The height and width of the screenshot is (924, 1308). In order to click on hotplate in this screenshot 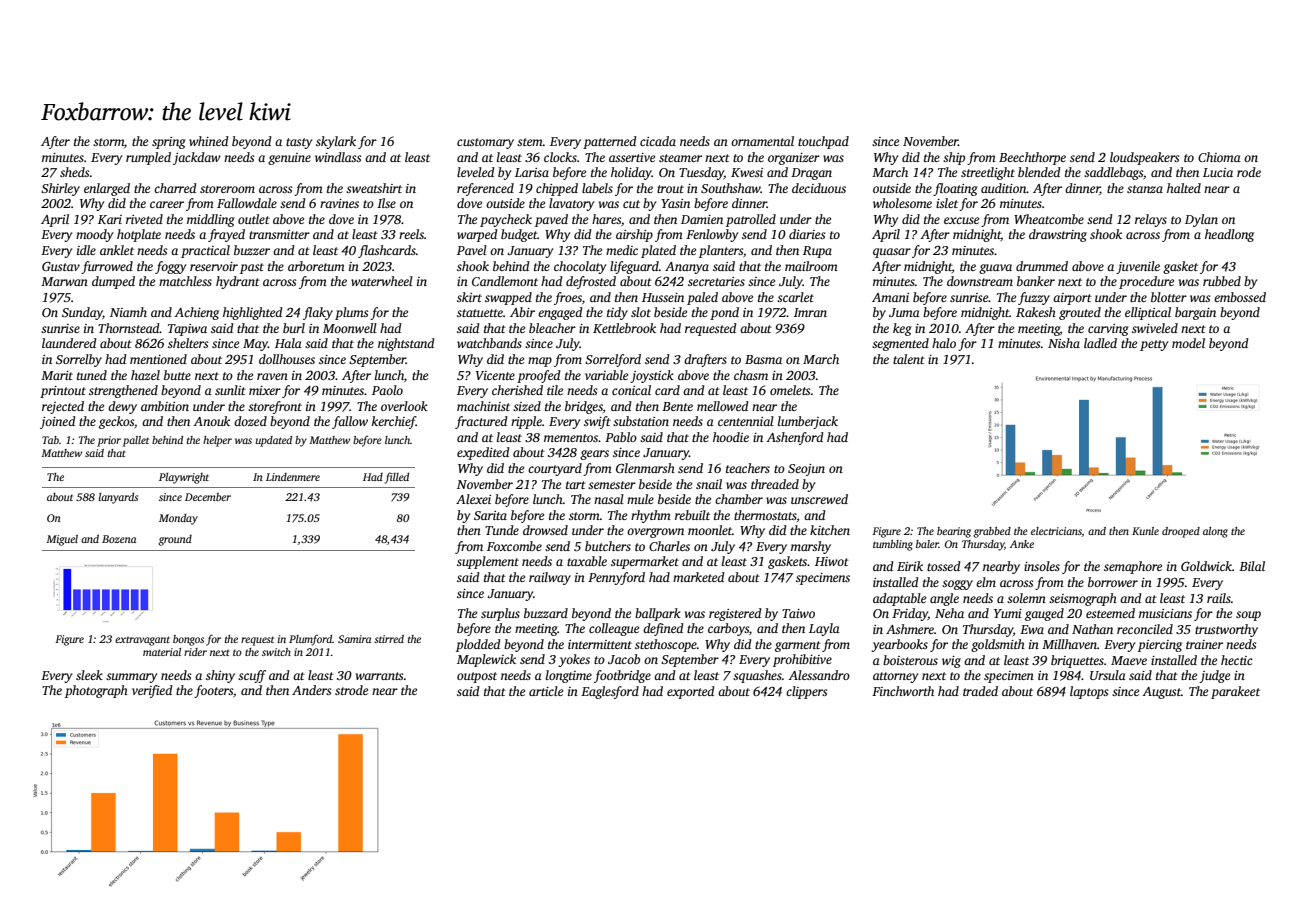, I will do `click(139, 235)`.
